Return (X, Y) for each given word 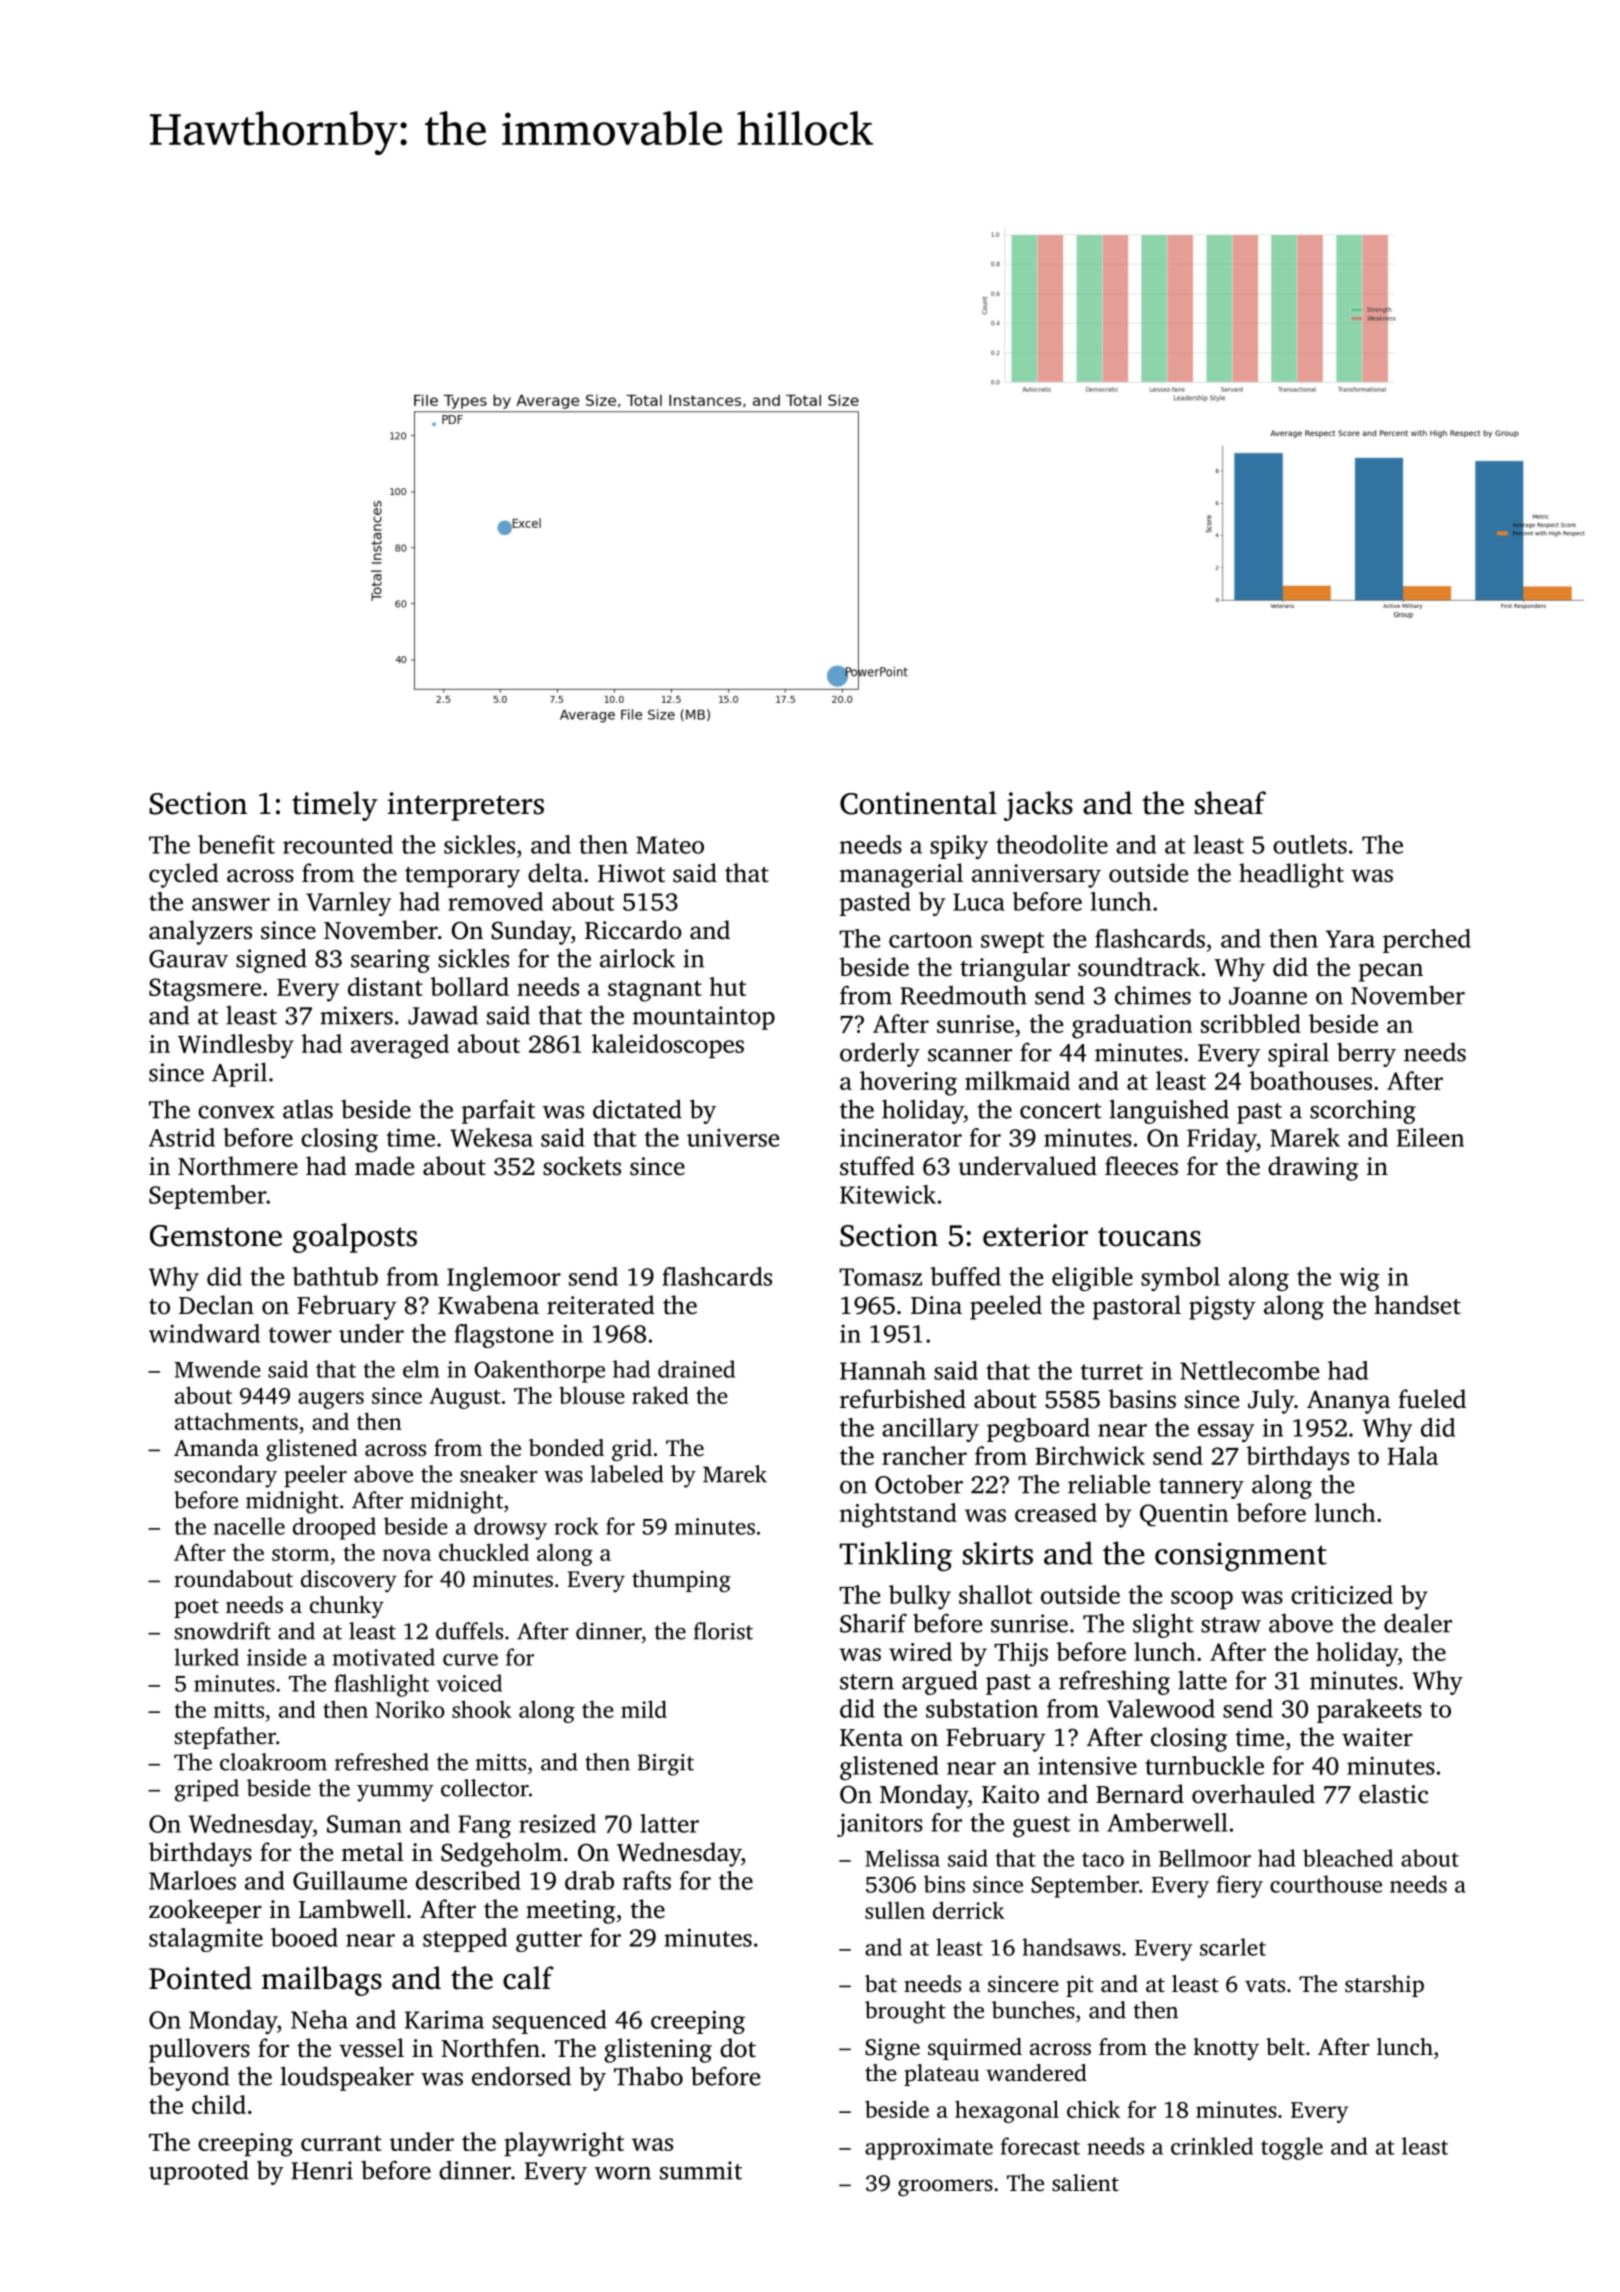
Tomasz (880, 1277)
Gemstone (216, 1236)
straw (1231, 1625)
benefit (236, 844)
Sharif (873, 1623)
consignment (1241, 1556)
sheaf (1230, 803)
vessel (371, 2048)
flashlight (381, 1685)
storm (300, 1554)
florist (723, 1631)
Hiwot (631, 873)
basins (1142, 1399)
